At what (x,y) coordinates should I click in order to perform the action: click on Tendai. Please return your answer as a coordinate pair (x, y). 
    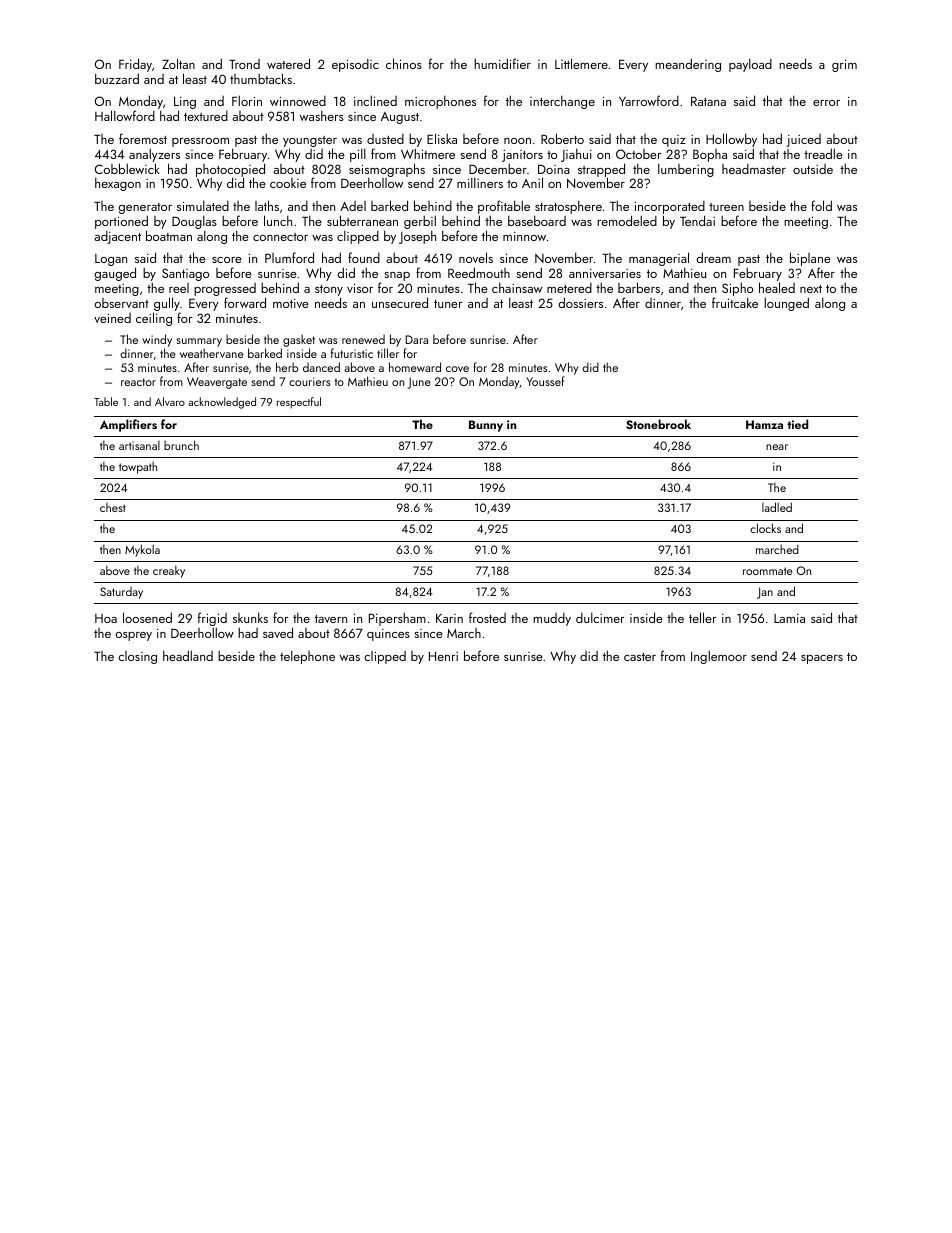
    Looking at the image, I should click on (697, 220).
